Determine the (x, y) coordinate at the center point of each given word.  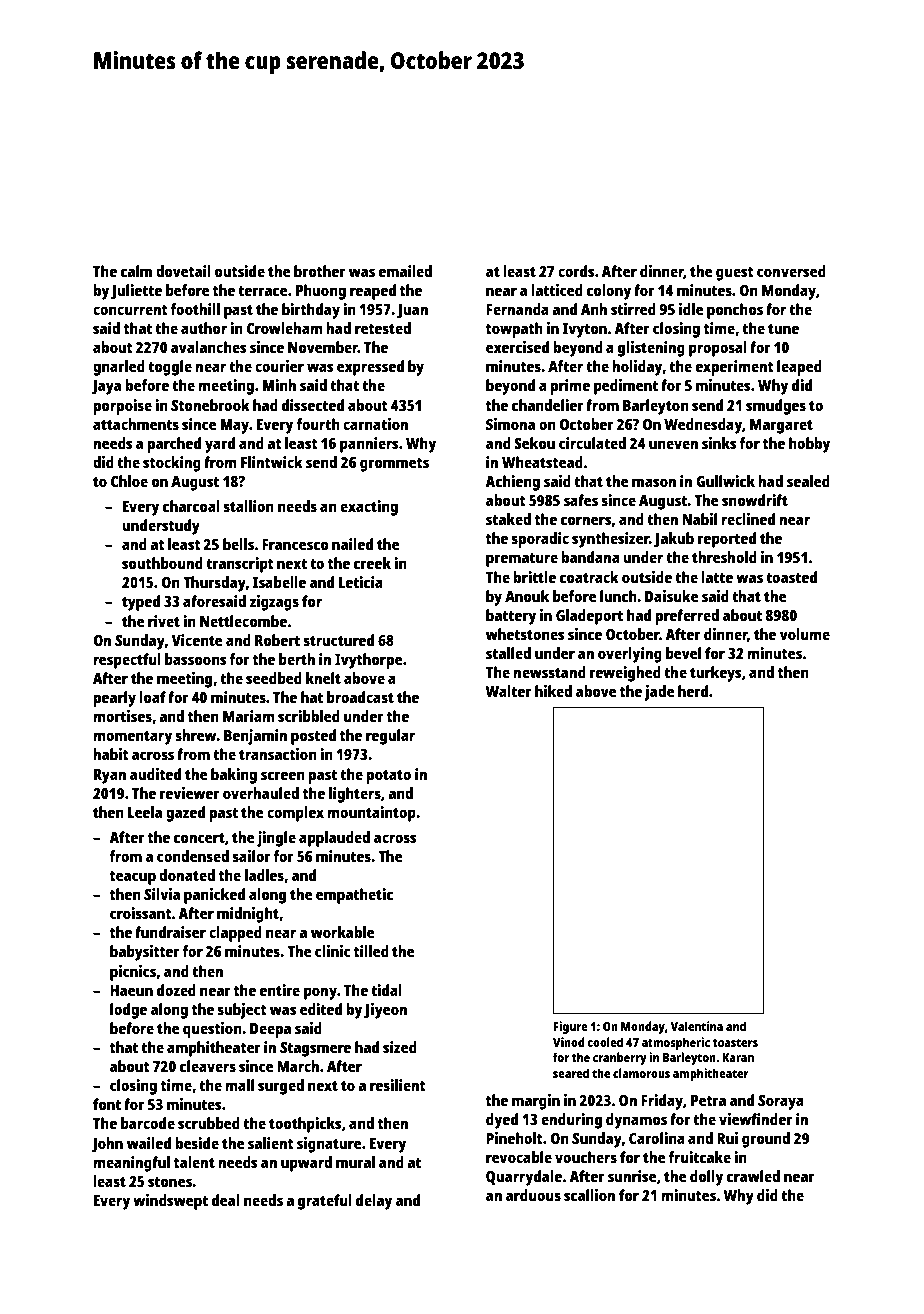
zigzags (274, 603)
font (107, 1104)
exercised (517, 347)
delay (374, 1202)
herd (693, 691)
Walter (508, 691)
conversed (791, 271)
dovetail (183, 271)
